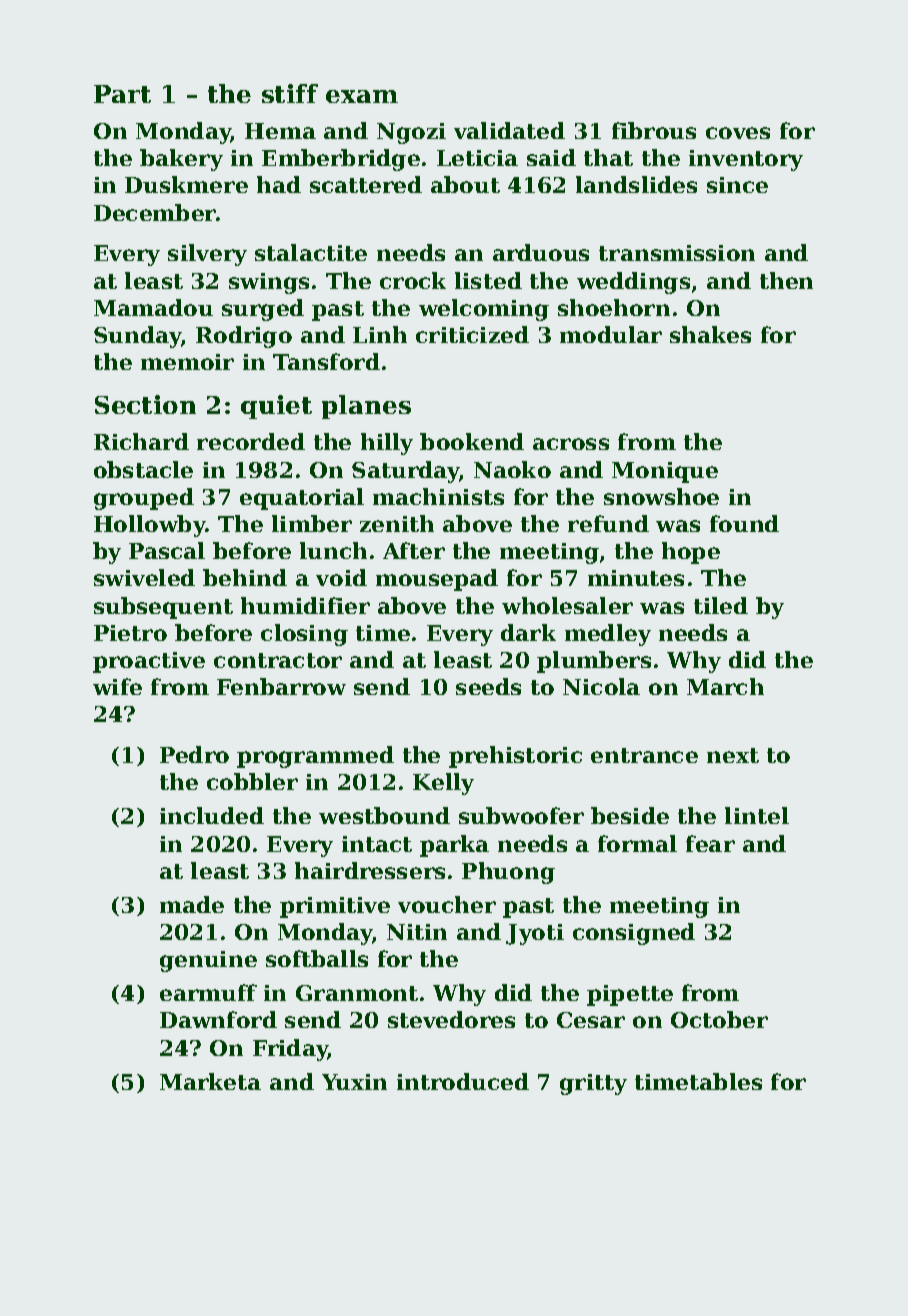 Image resolution: width=908 pixels, height=1316 pixels. I want to click on across, so click(571, 444).
